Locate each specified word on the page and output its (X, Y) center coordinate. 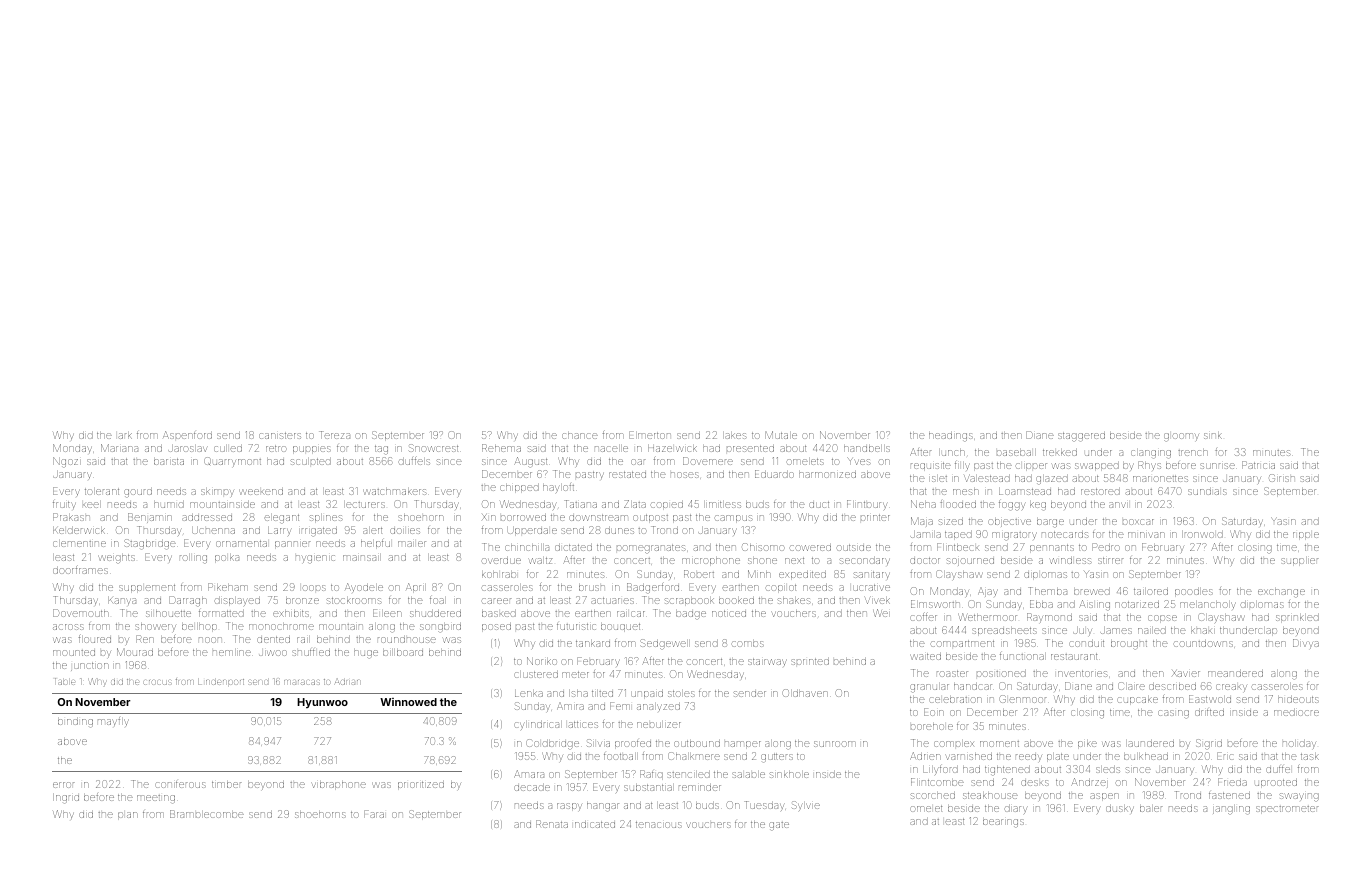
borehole (932, 727)
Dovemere (708, 461)
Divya (1306, 644)
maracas (302, 682)
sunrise (1217, 466)
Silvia (598, 743)
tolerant (102, 491)
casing (1173, 714)
